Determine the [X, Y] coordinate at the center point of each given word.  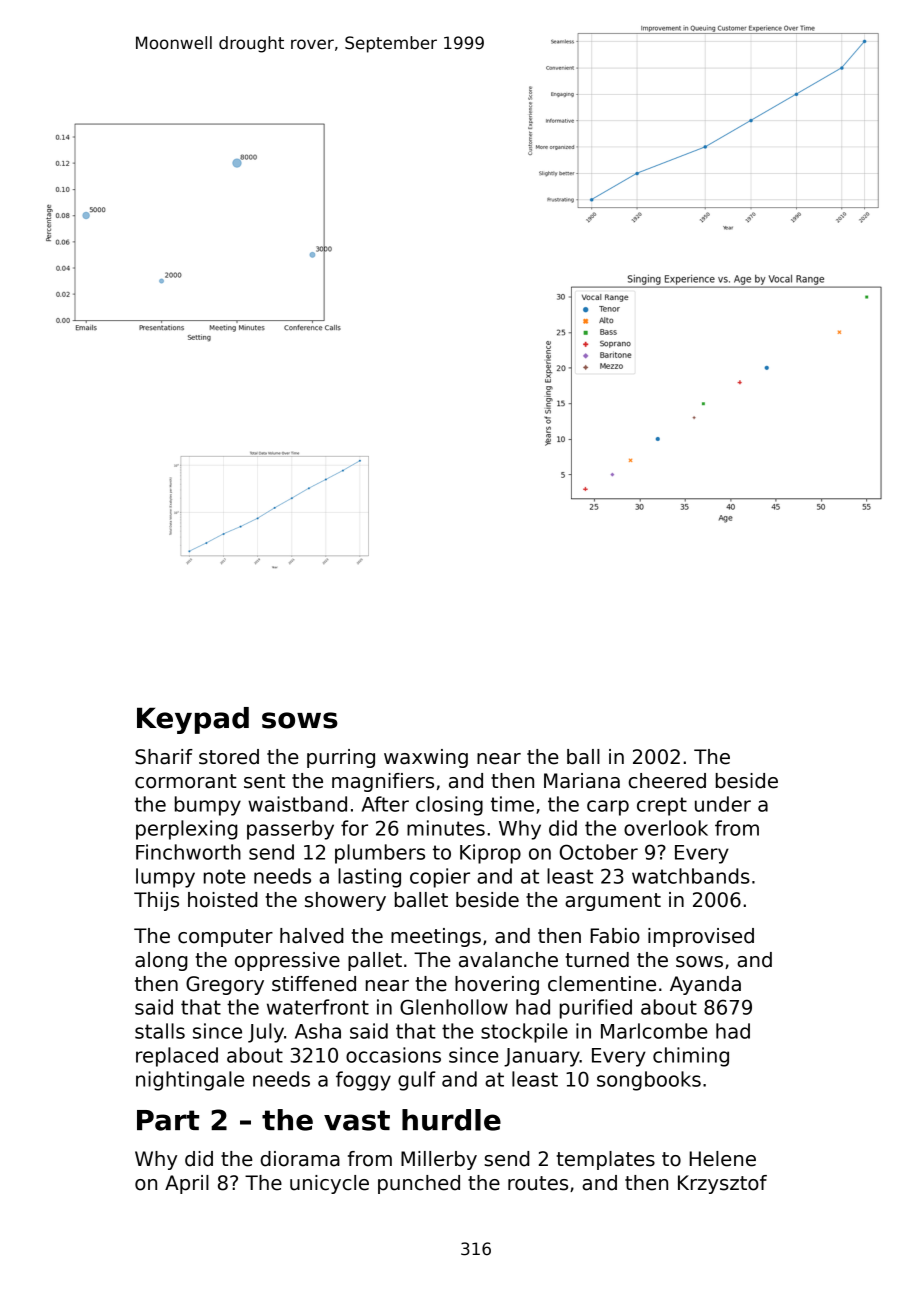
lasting [369, 878]
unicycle [329, 1184]
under [723, 804]
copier [440, 878]
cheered [667, 781]
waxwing [426, 758]
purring [341, 758]
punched [419, 1184]
